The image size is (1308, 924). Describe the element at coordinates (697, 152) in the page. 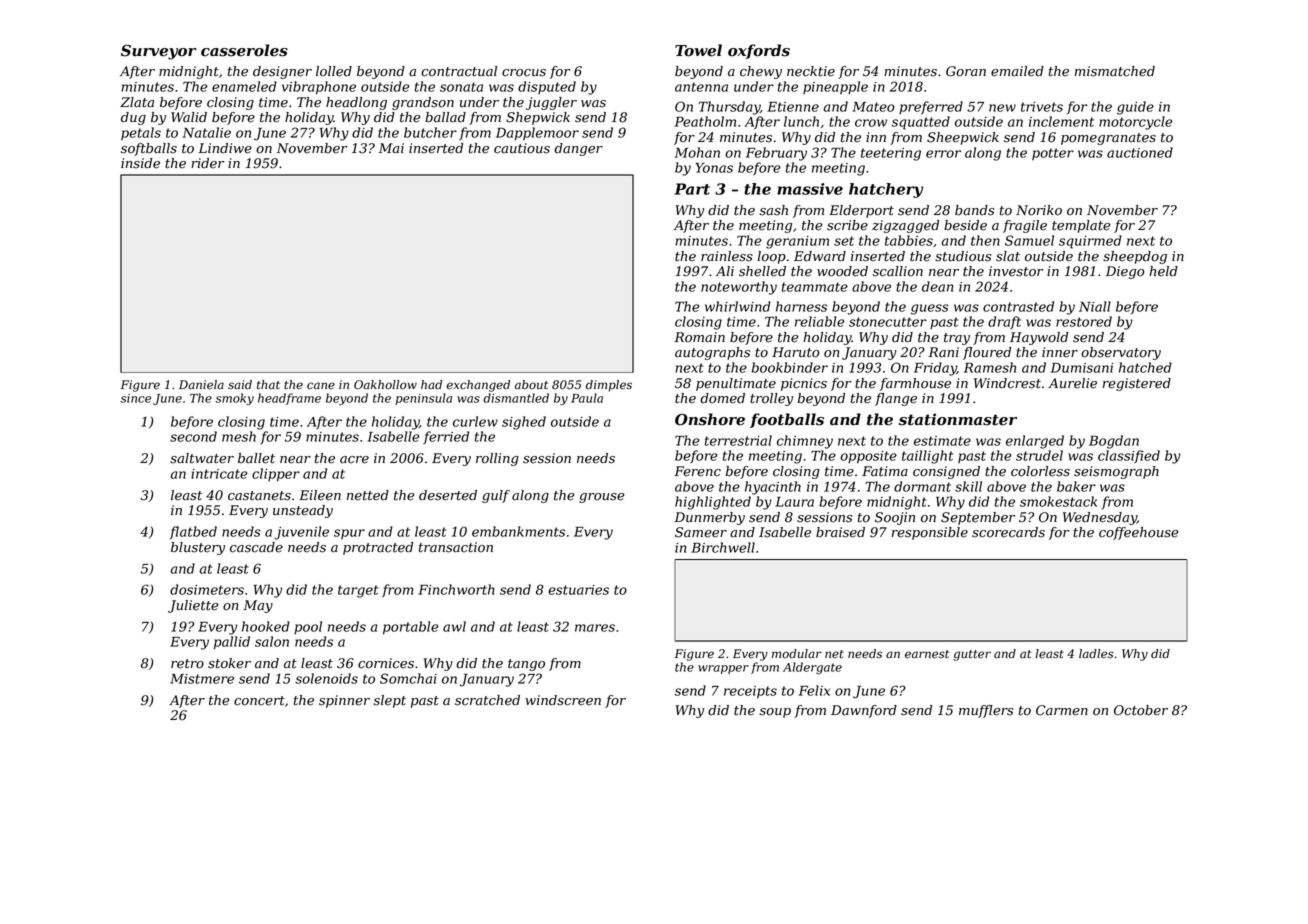

I see `Mohan` at that location.
